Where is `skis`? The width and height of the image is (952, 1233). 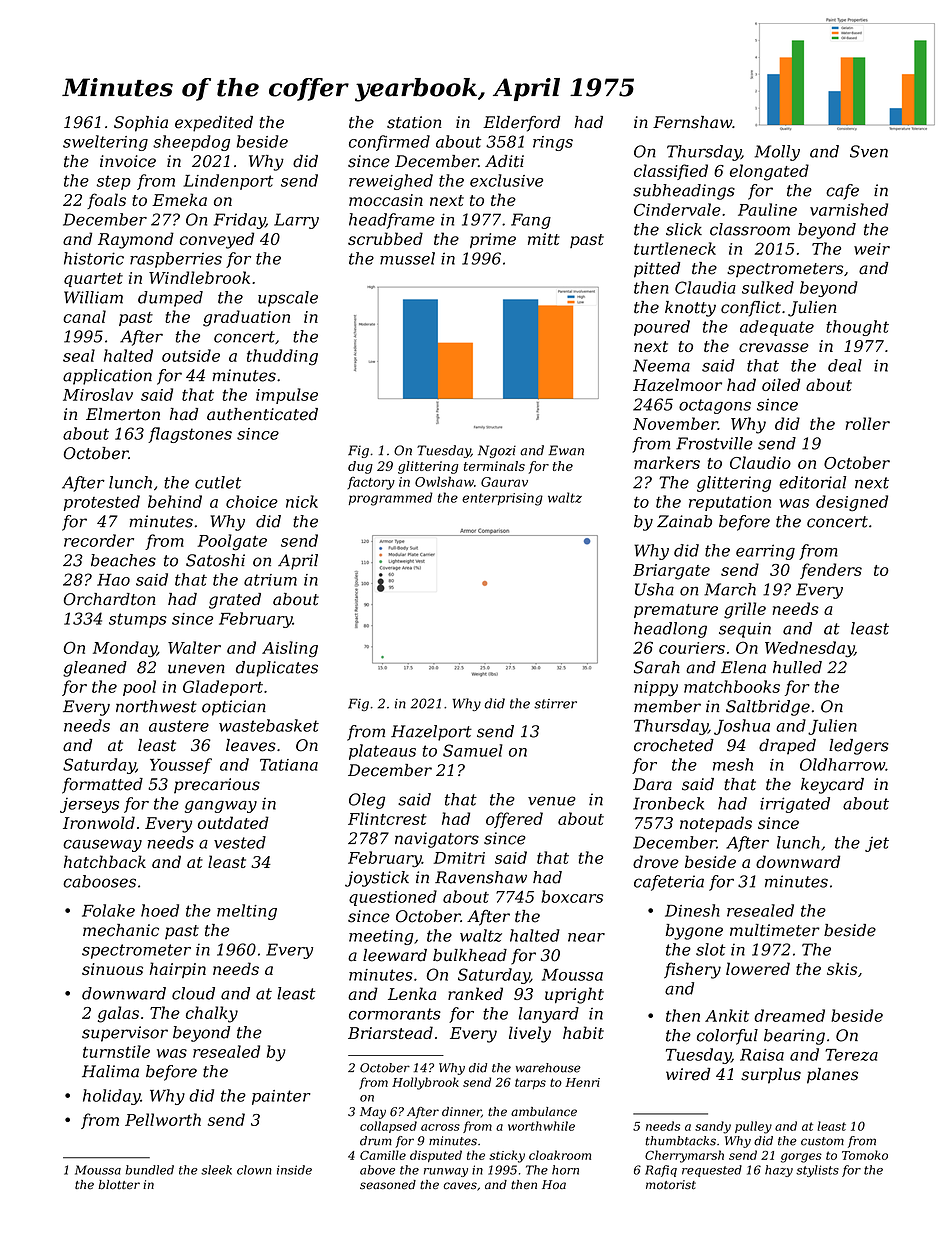 skis is located at coordinates (842, 968).
